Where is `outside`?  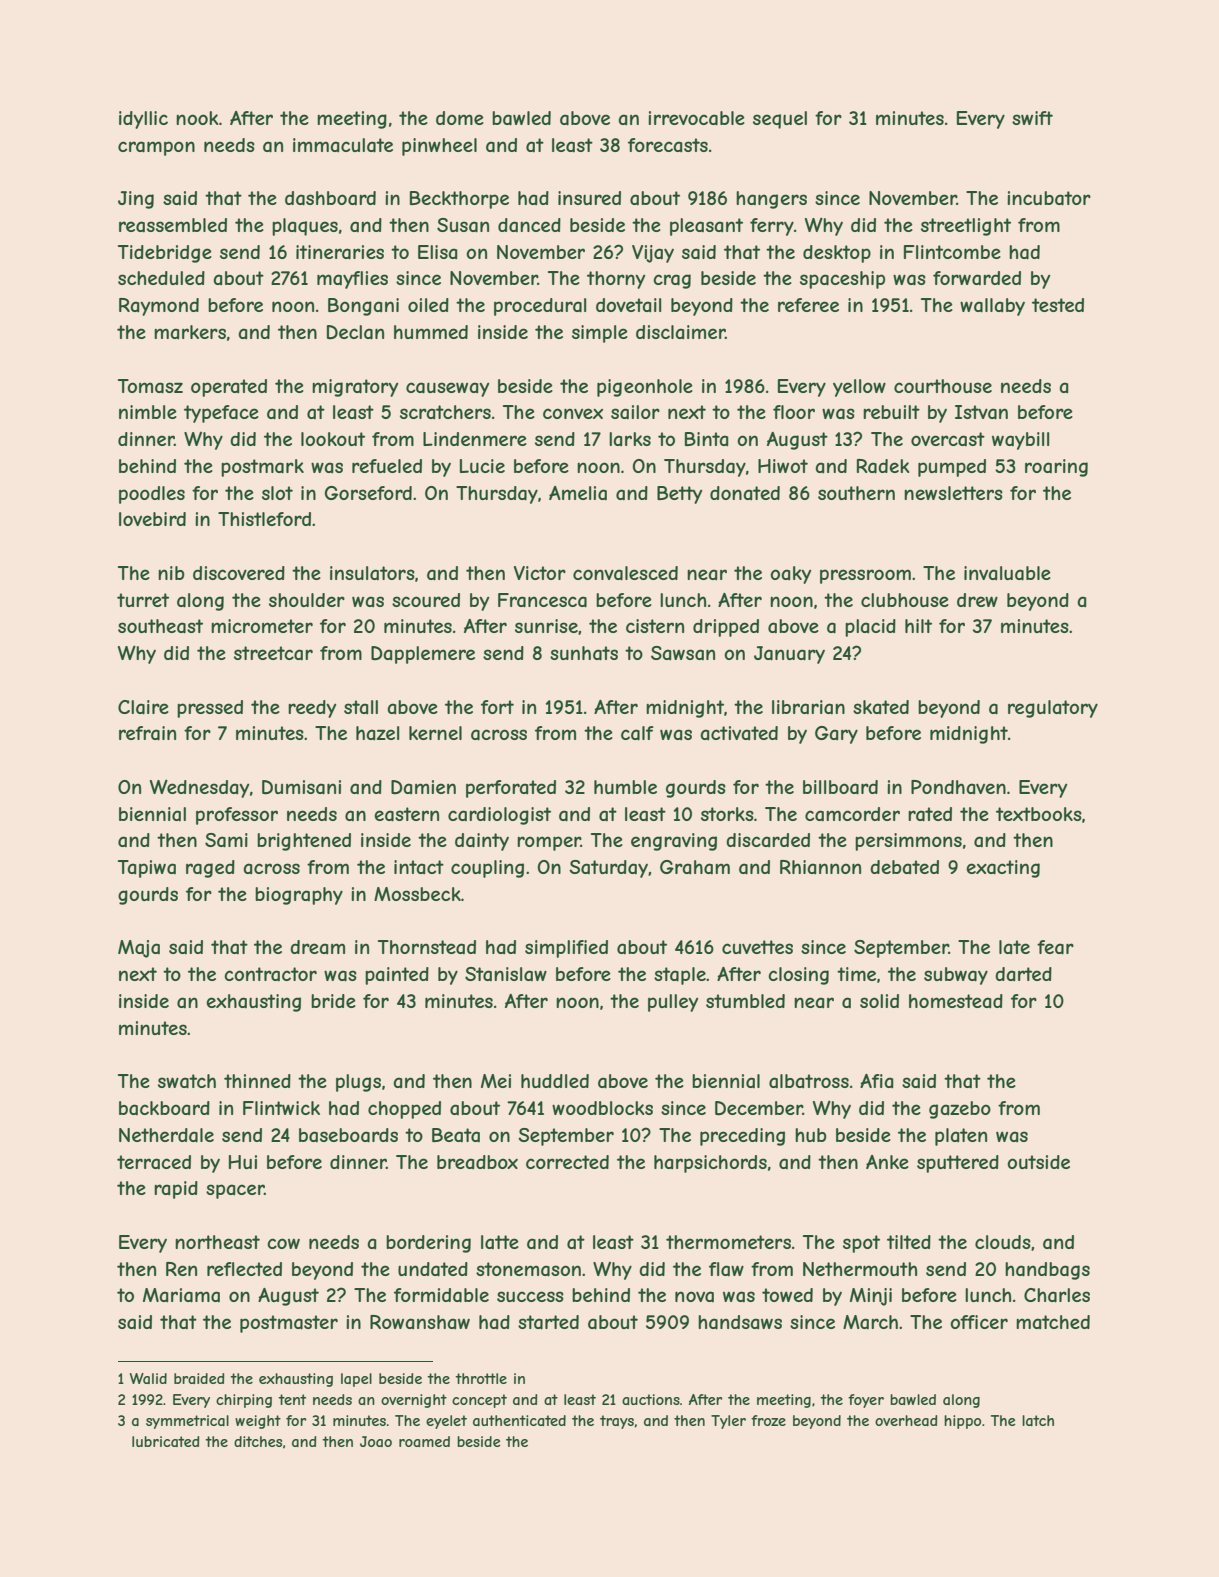 outside is located at coordinates (1038, 1162).
